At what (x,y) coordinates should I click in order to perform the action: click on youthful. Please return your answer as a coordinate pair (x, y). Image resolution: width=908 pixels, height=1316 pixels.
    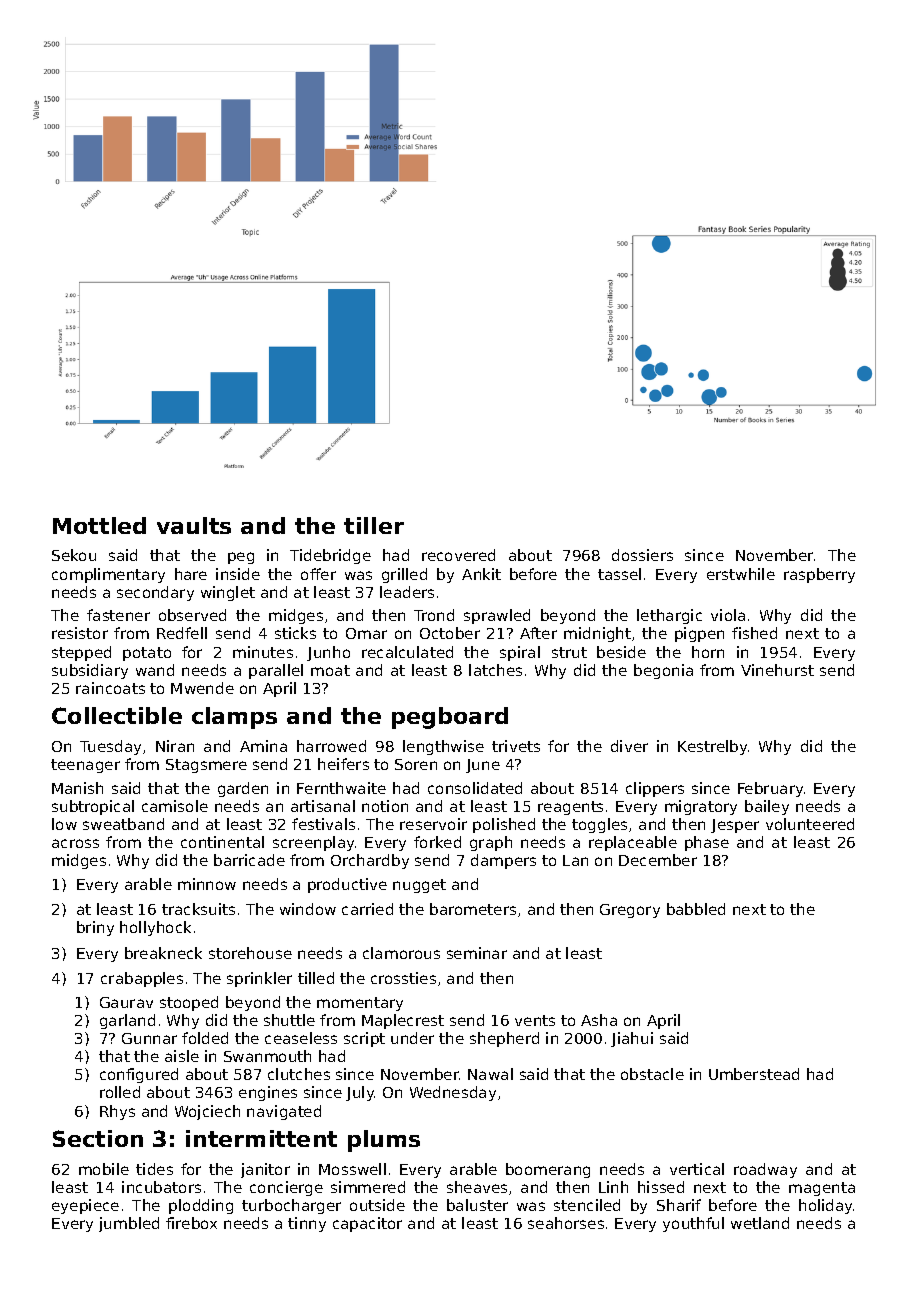
    Looking at the image, I should click on (693, 1224).
